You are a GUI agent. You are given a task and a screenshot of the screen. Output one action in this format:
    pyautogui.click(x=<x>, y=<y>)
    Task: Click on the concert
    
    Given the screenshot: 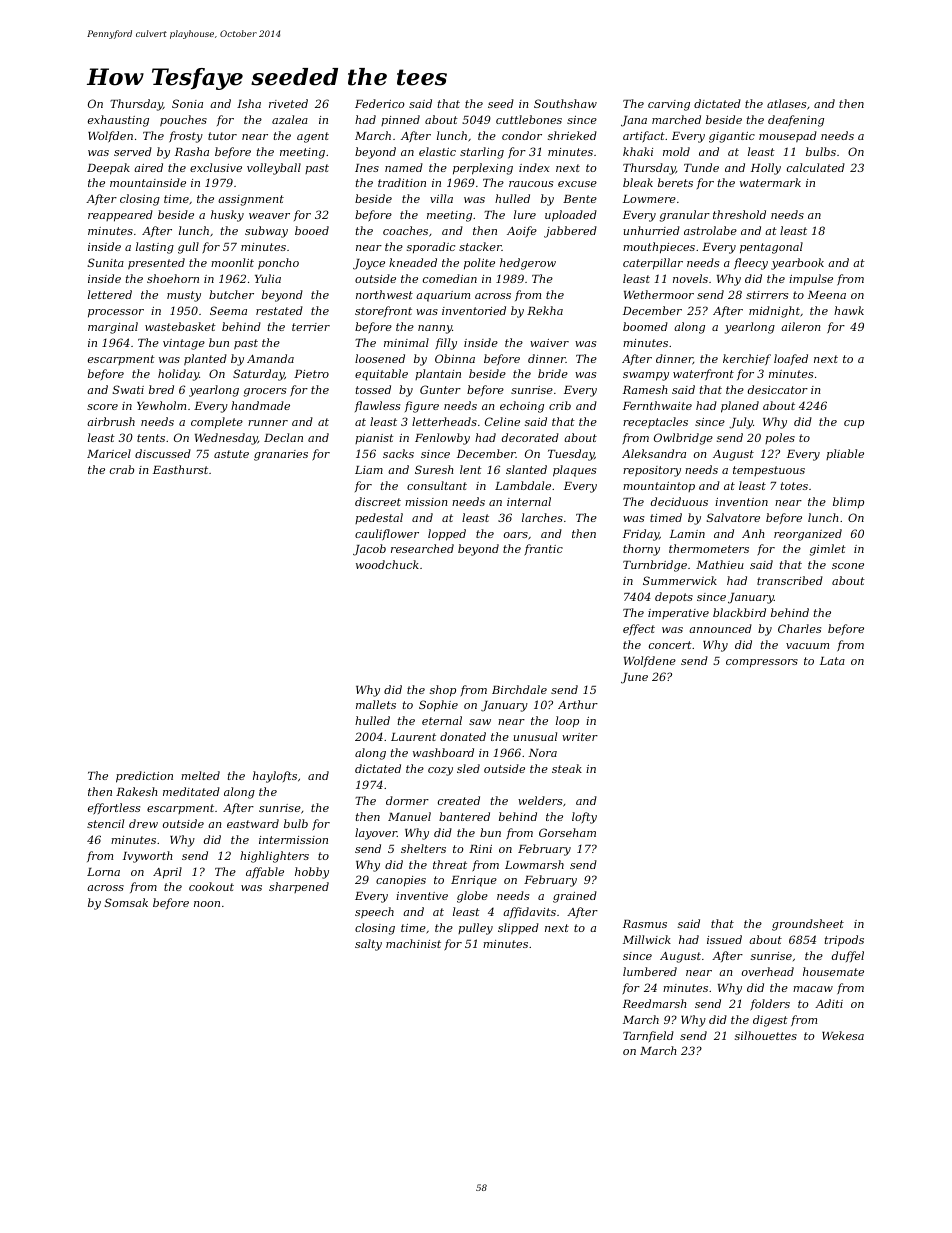 What is the action you would take?
    pyautogui.click(x=670, y=645)
